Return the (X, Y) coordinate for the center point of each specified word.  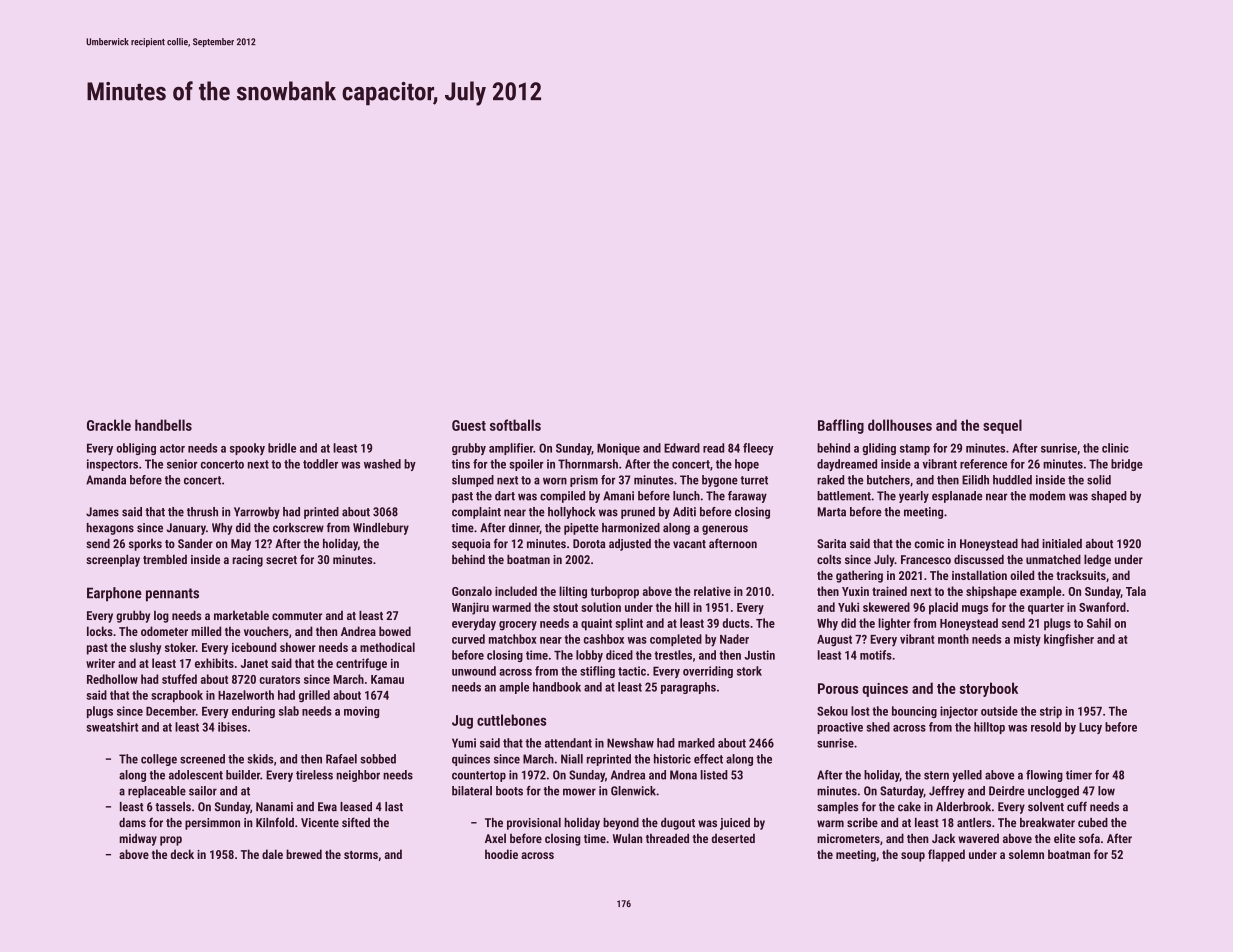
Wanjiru (470, 608)
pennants (172, 595)
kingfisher (1069, 640)
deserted (733, 838)
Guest (469, 425)
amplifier (511, 449)
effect (708, 759)
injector (959, 712)
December (171, 711)
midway (138, 839)
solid (1099, 480)
